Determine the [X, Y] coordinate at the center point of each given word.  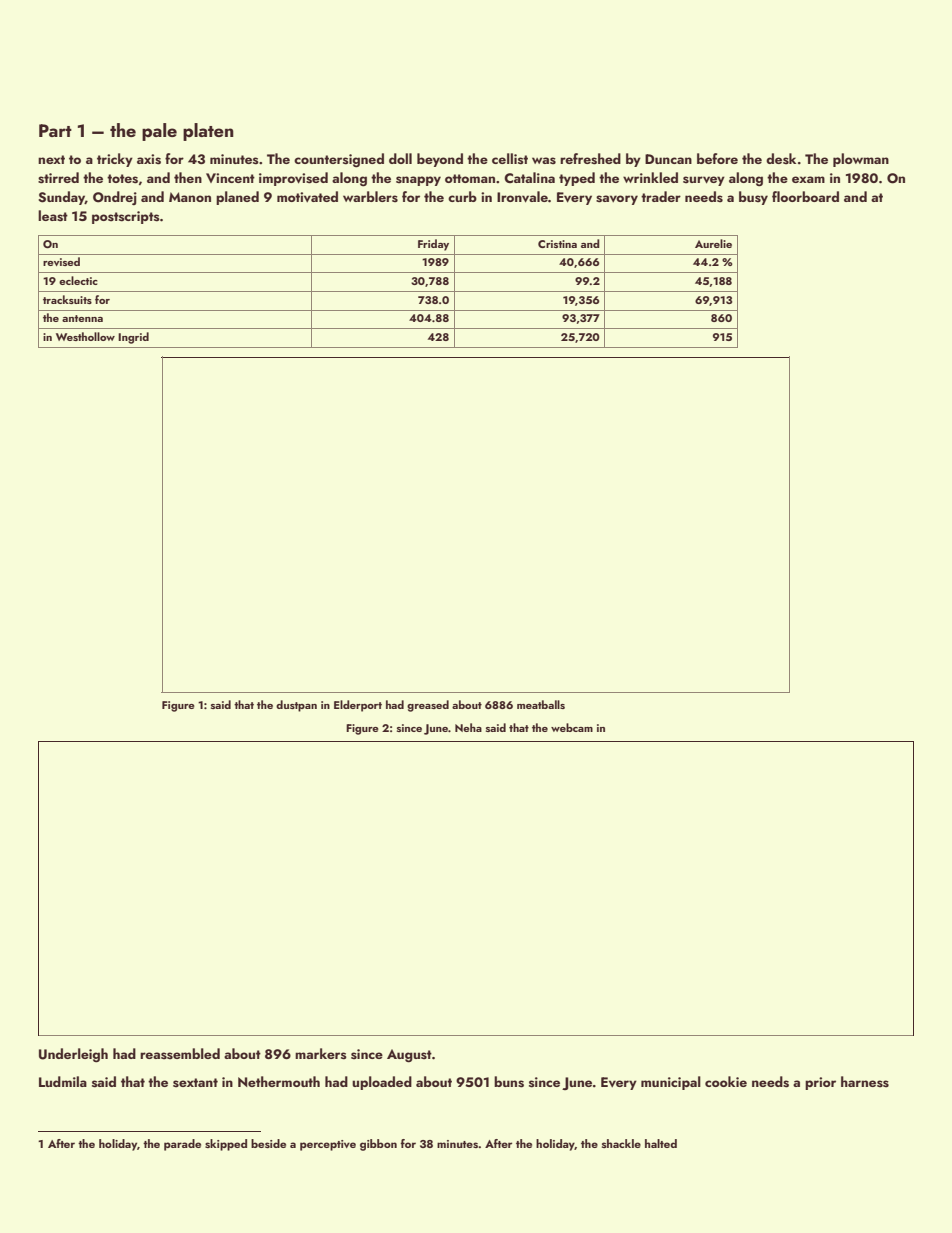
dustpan [296, 706]
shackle [621, 1143]
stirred [58, 178]
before [717, 158]
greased [428, 706]
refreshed [590, 159]
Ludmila [63, 1081]
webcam [572, 727]
